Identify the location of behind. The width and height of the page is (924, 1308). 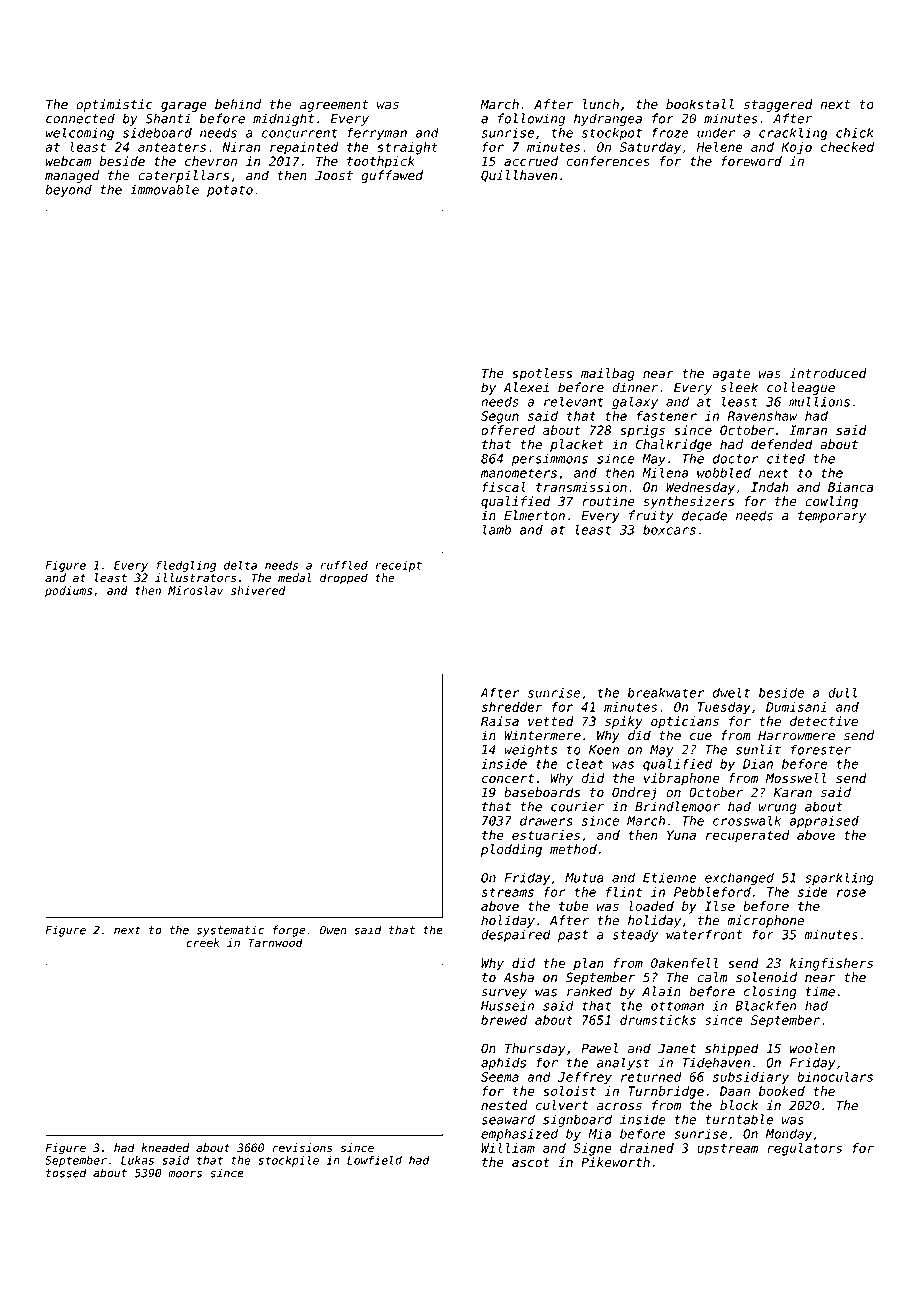
(238, 104).
